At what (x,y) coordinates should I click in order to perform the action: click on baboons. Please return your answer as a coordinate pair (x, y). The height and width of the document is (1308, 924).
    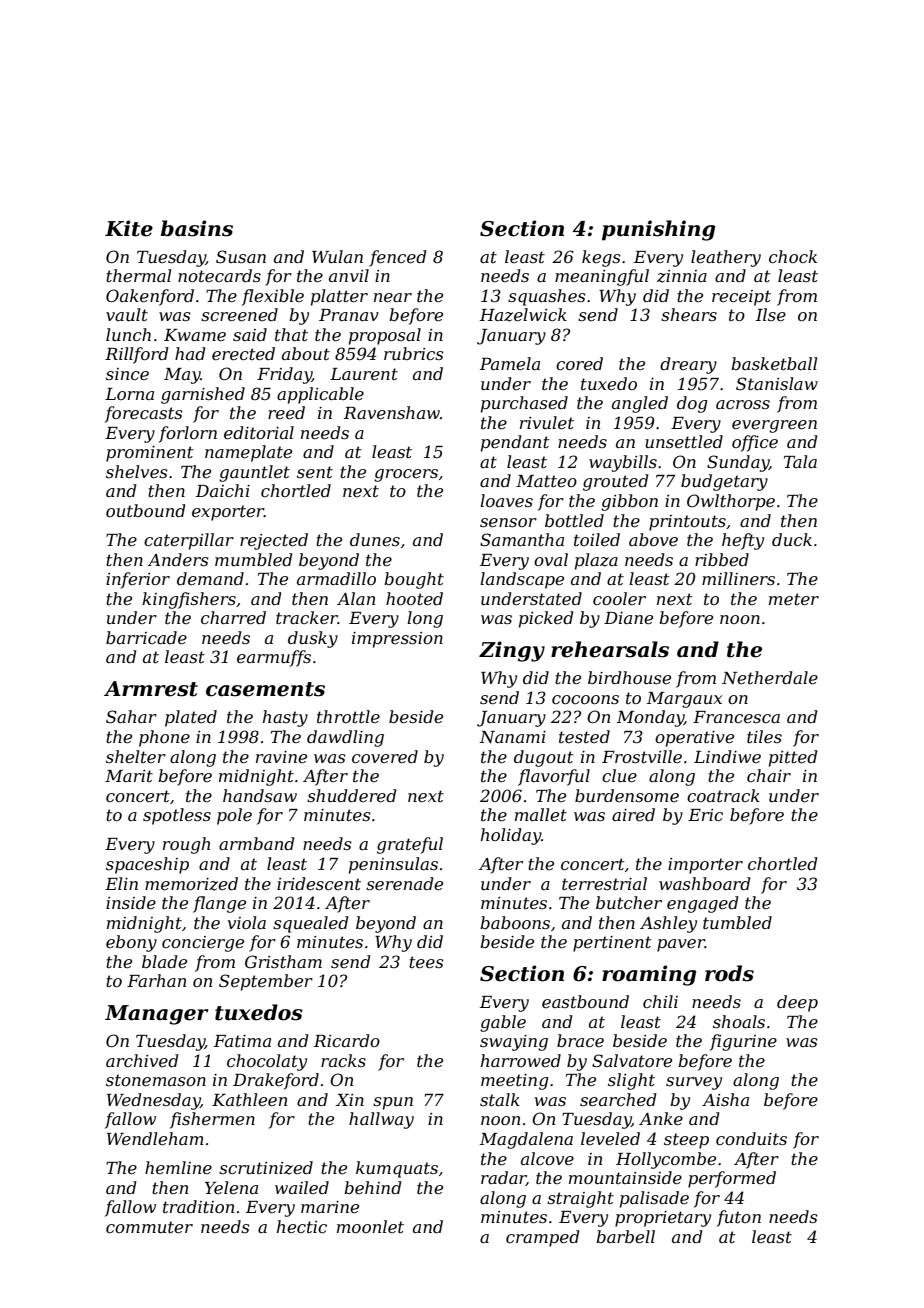
    Looking at the image, I should click on (515, 922).
